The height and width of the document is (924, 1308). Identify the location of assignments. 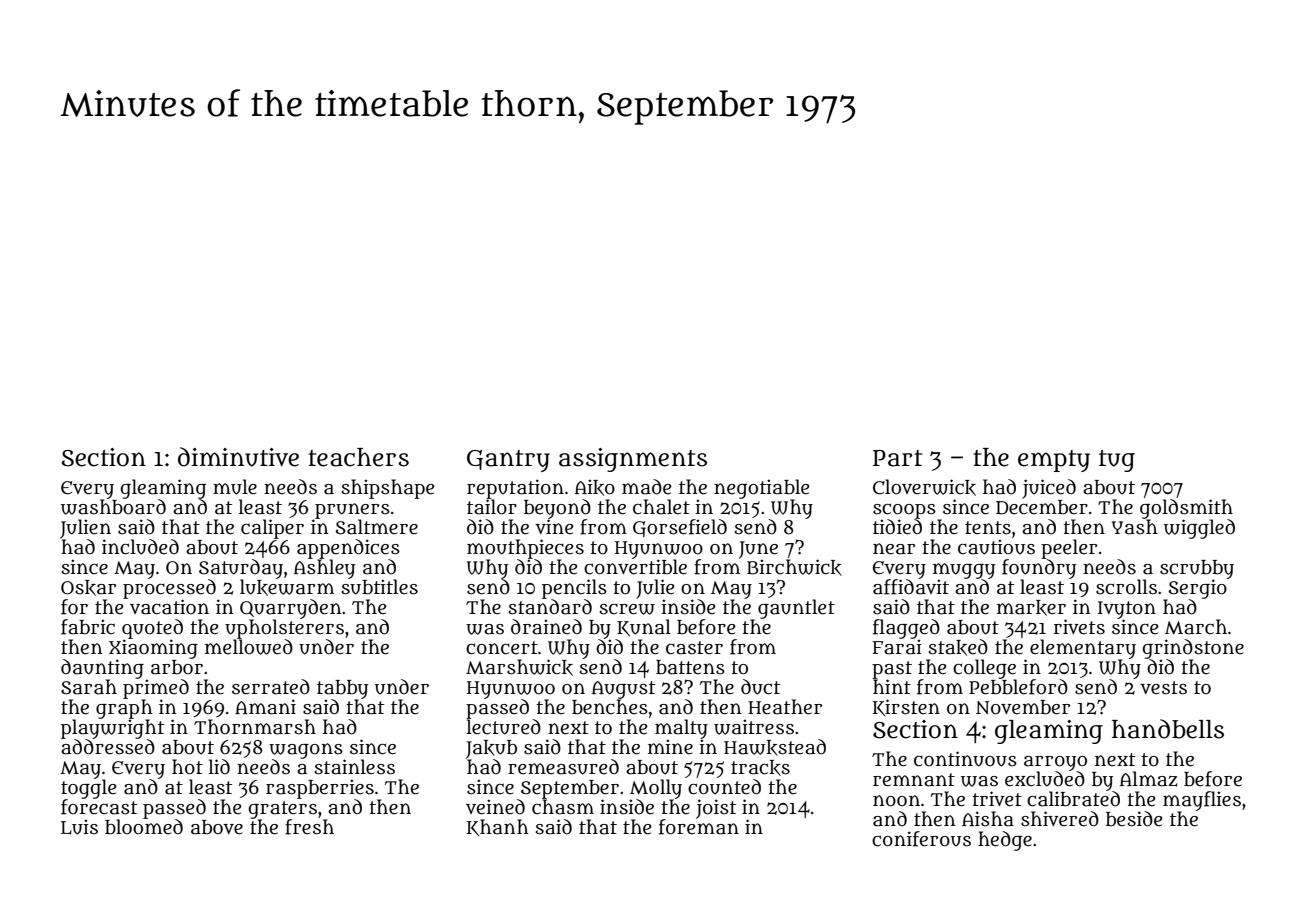
(633, 460).
